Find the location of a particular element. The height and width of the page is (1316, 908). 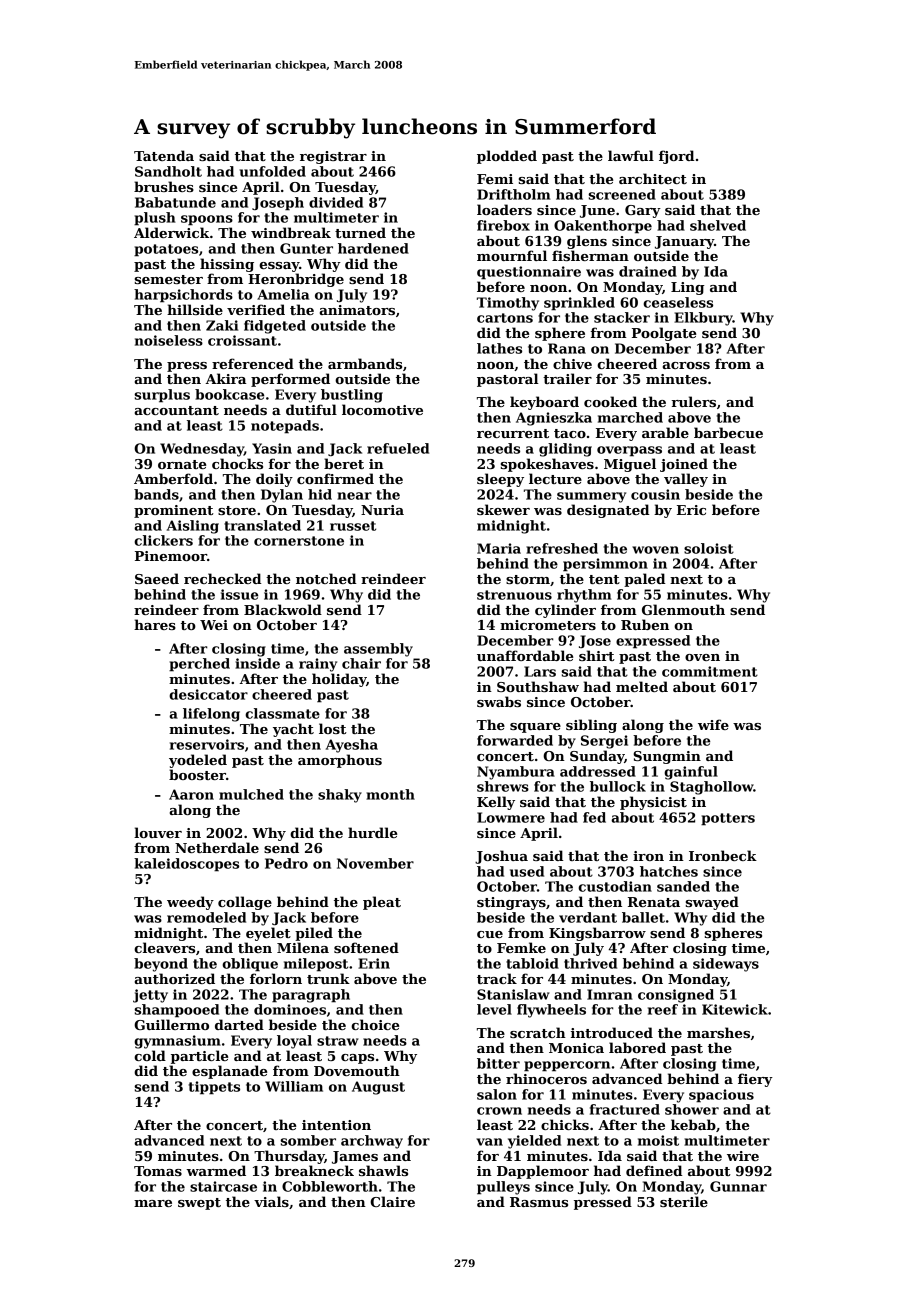

Tatenda is located at coordinates (164, 155).
